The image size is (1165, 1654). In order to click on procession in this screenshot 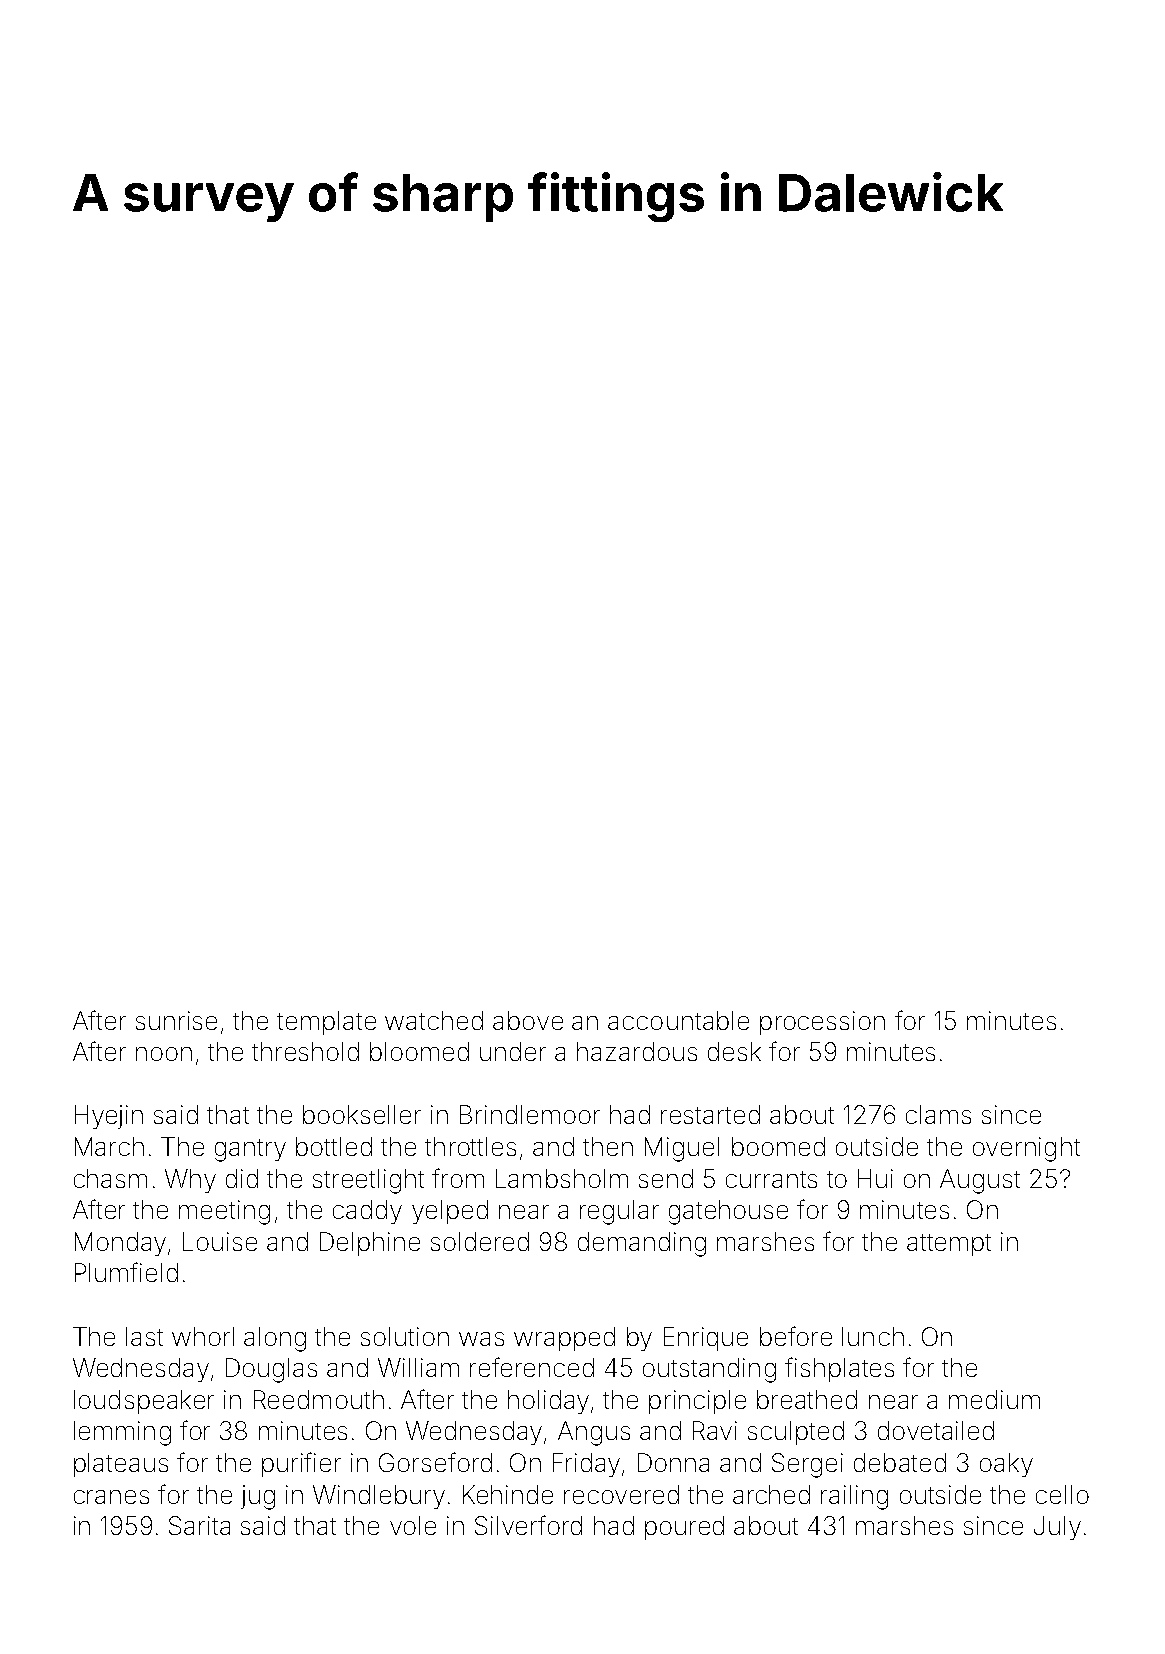, I will do `click(822, 1023)`.
